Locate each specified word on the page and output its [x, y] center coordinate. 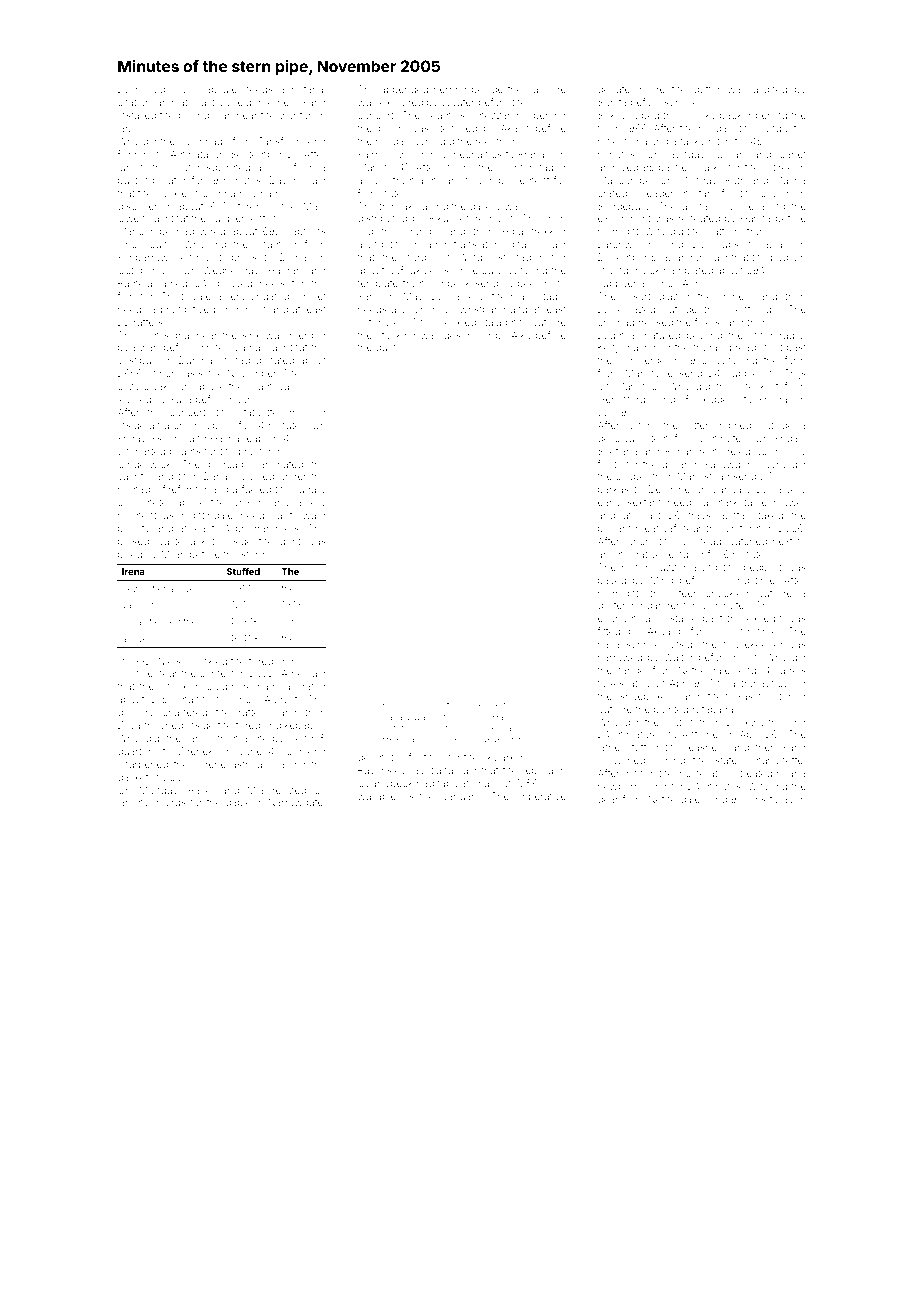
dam [461, 705]
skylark [498, 758]
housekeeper [752, 645]
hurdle [420, 257]
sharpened [143, 765]
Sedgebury [624, 207]
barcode [546, 89]
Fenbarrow [143, 257]
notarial [309, 89]
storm [254, 554]
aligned [770, 90]
